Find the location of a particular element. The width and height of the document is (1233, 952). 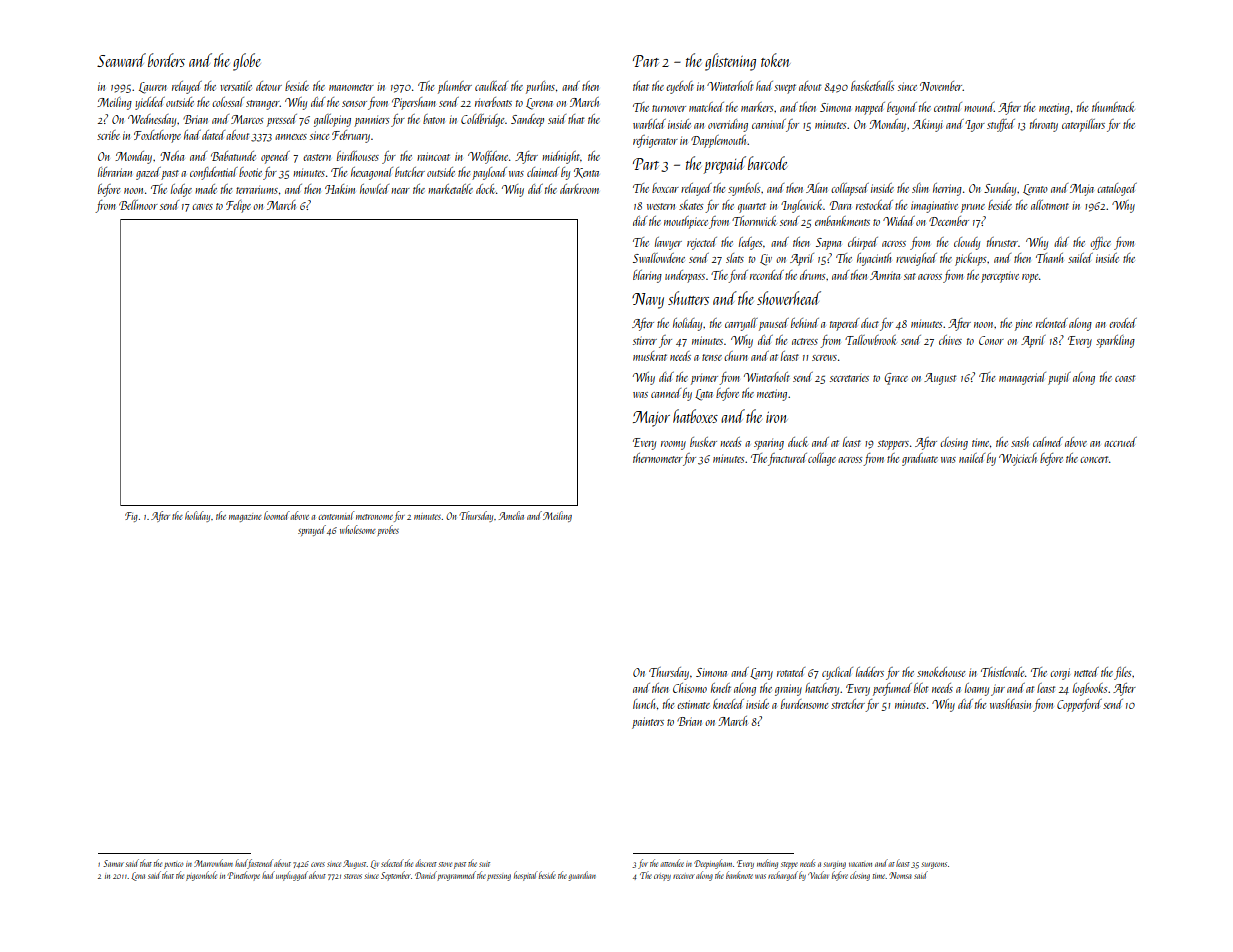

concert is located at coordinates (1094, 459).
